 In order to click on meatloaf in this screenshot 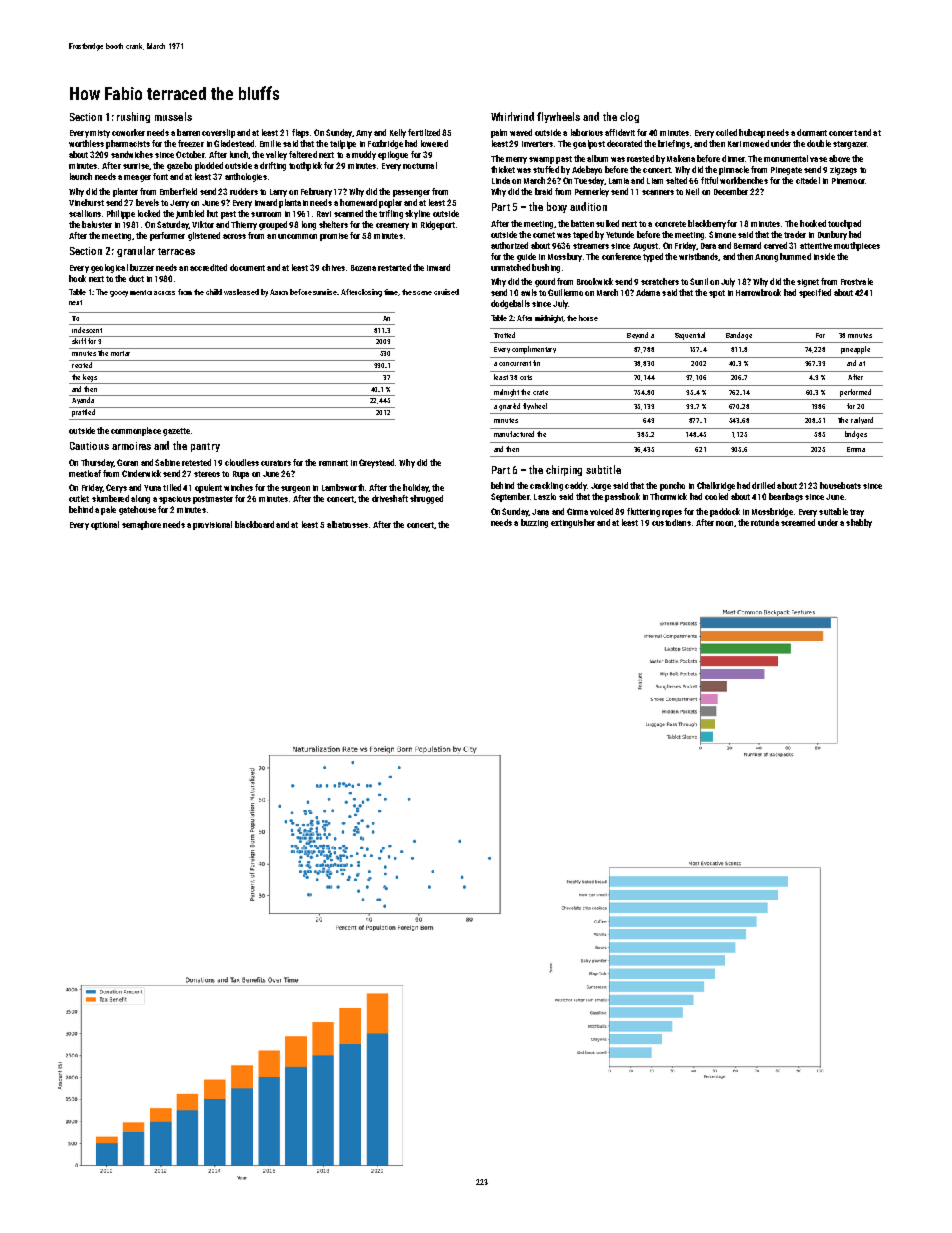, I will do `click(85, 473)`.
